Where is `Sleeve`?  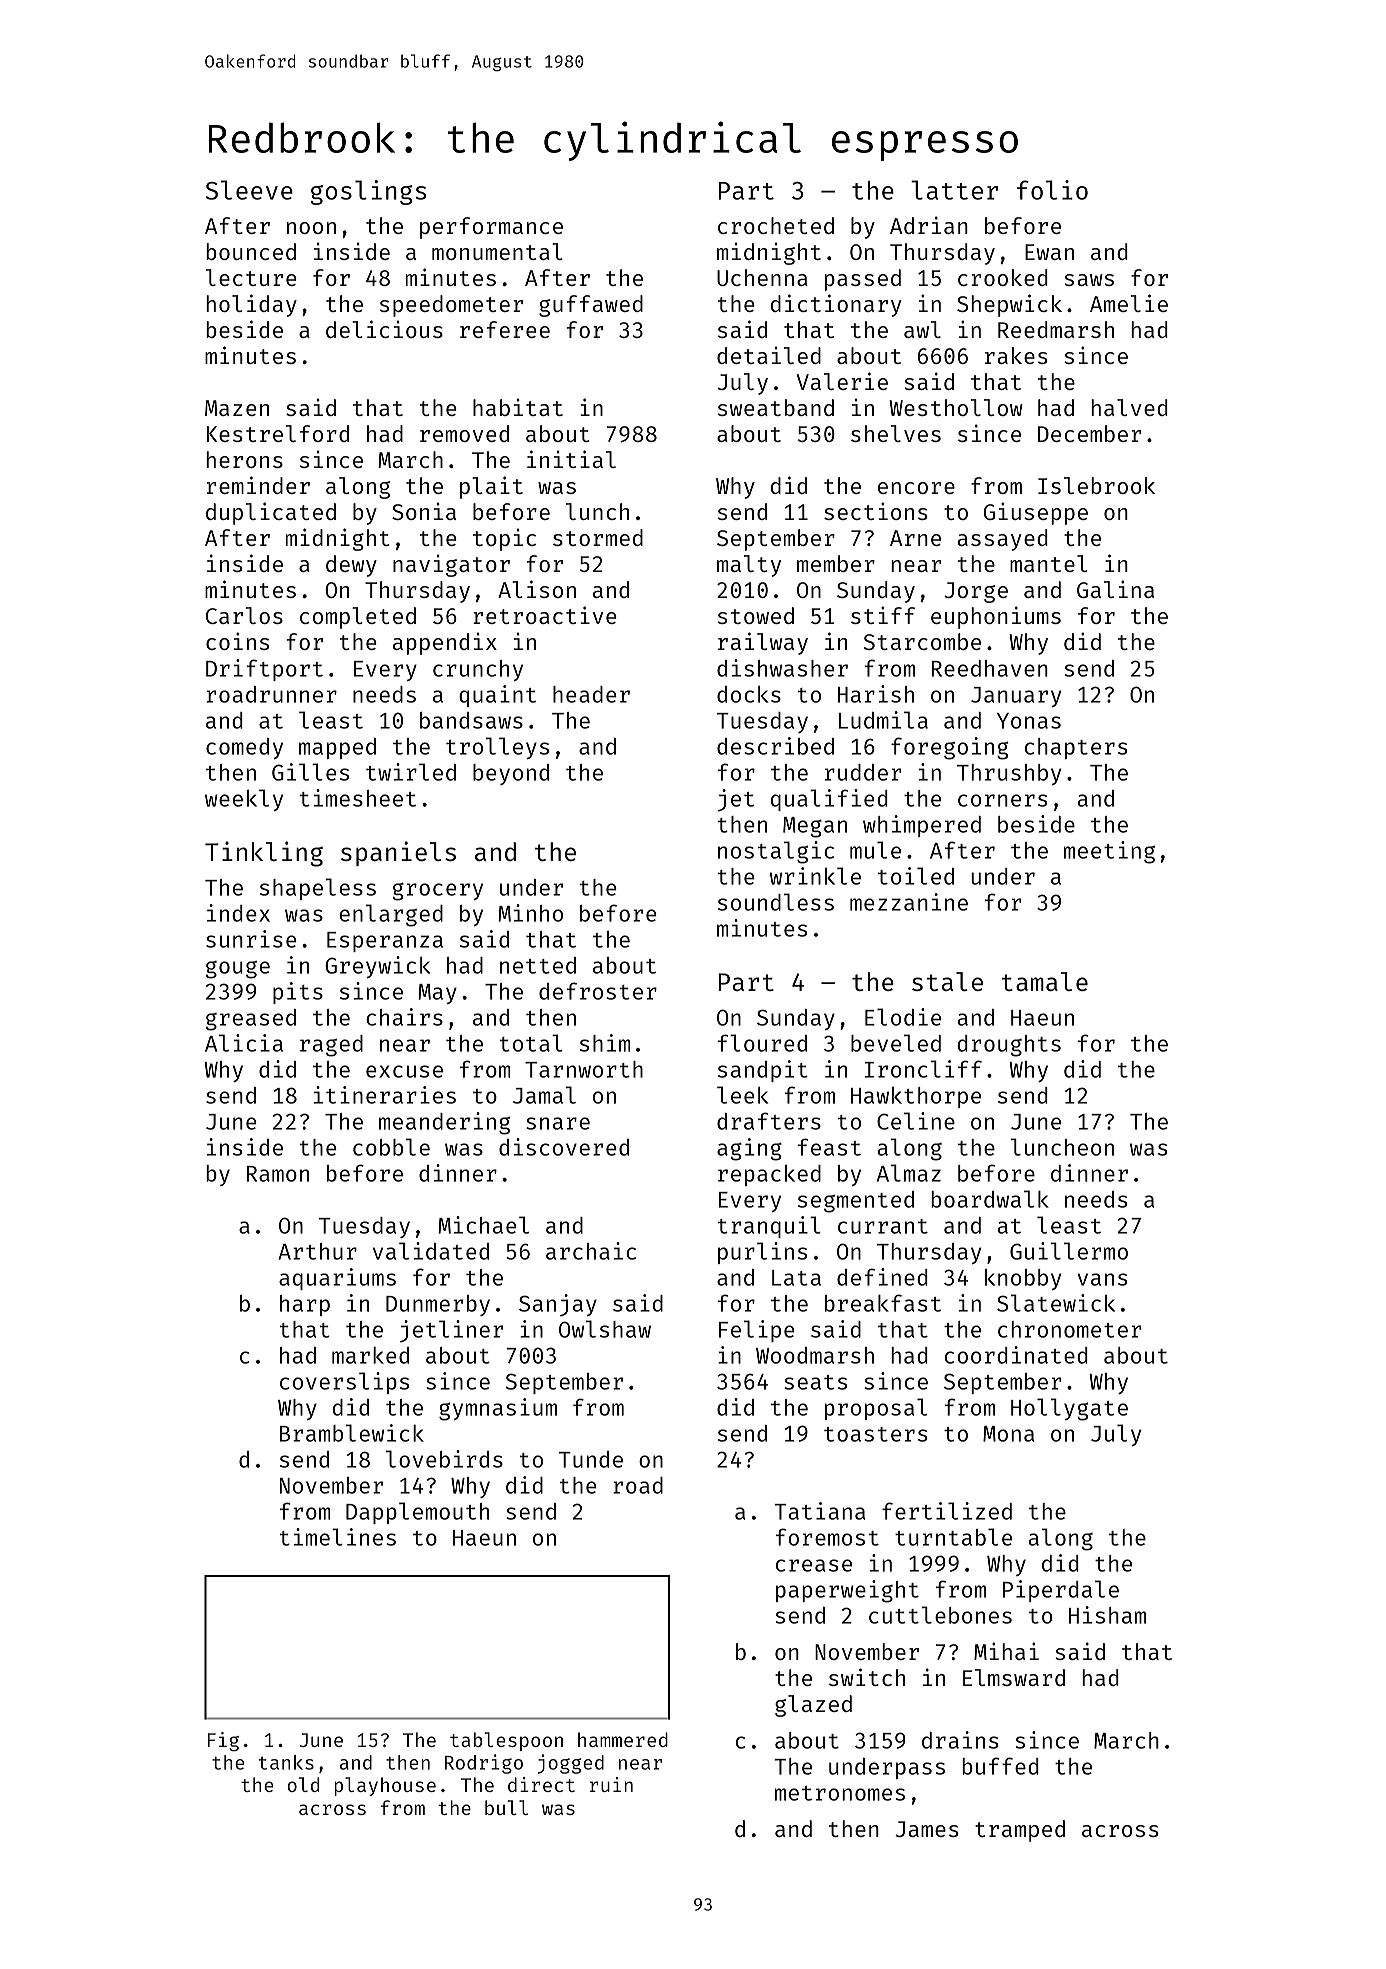
Sleeve is located at coordinates (249, 190).
